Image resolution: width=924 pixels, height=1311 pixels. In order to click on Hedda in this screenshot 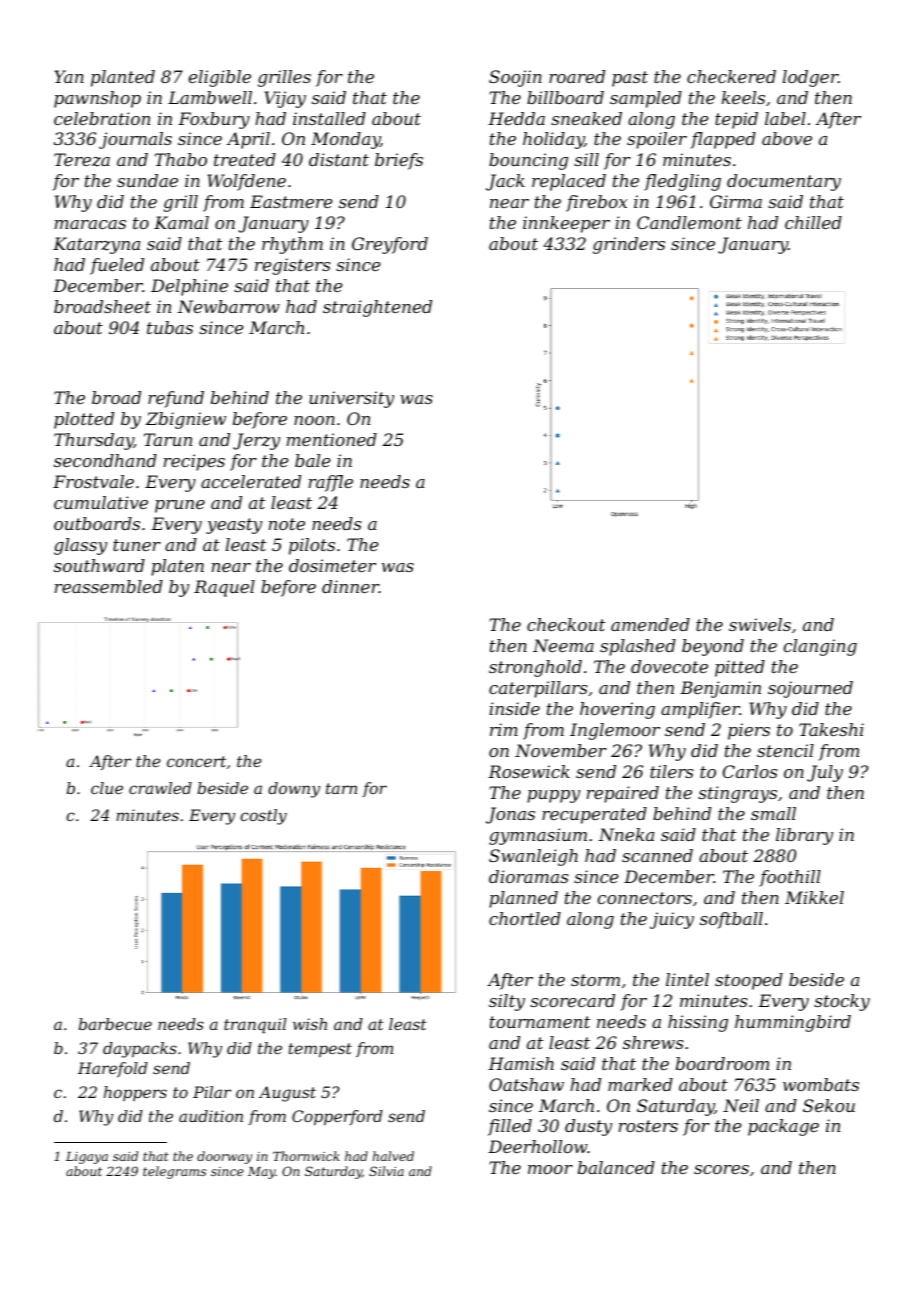, I will do `click(516, 118)`.
